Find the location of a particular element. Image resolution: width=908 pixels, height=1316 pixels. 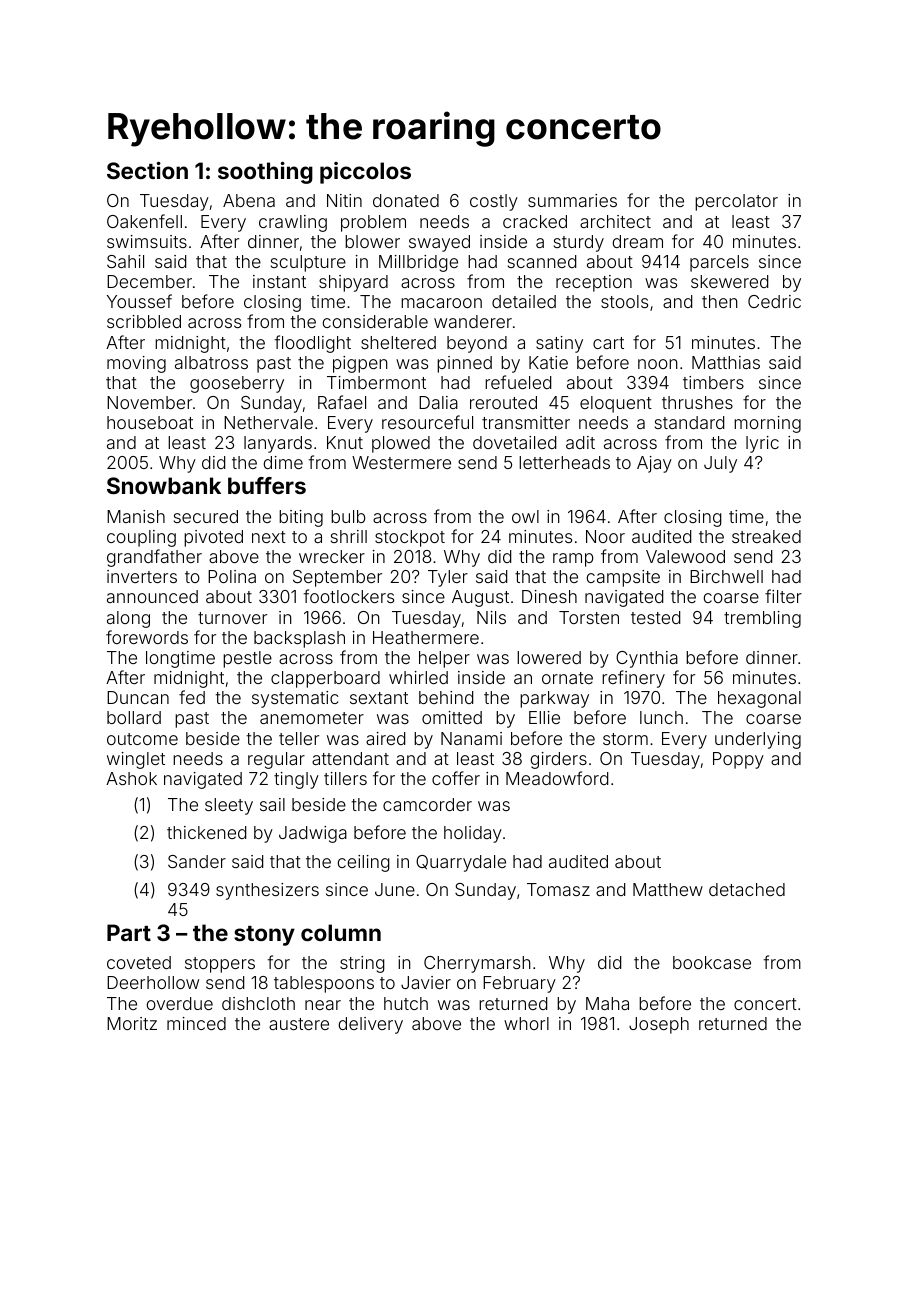

whorl is located at coordinates (526, 1023).
